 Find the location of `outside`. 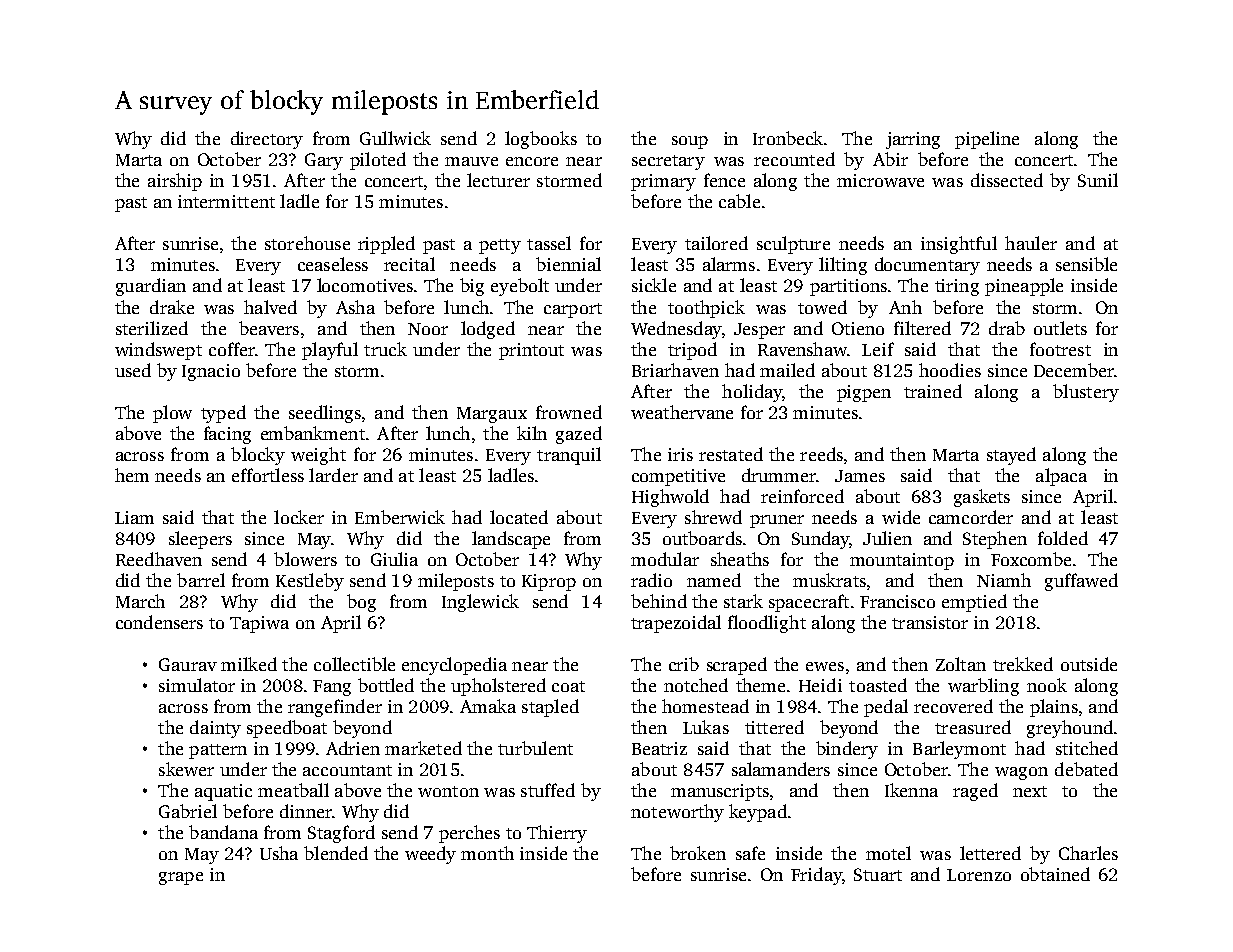

outside is located at coordinates (1089, 664).
